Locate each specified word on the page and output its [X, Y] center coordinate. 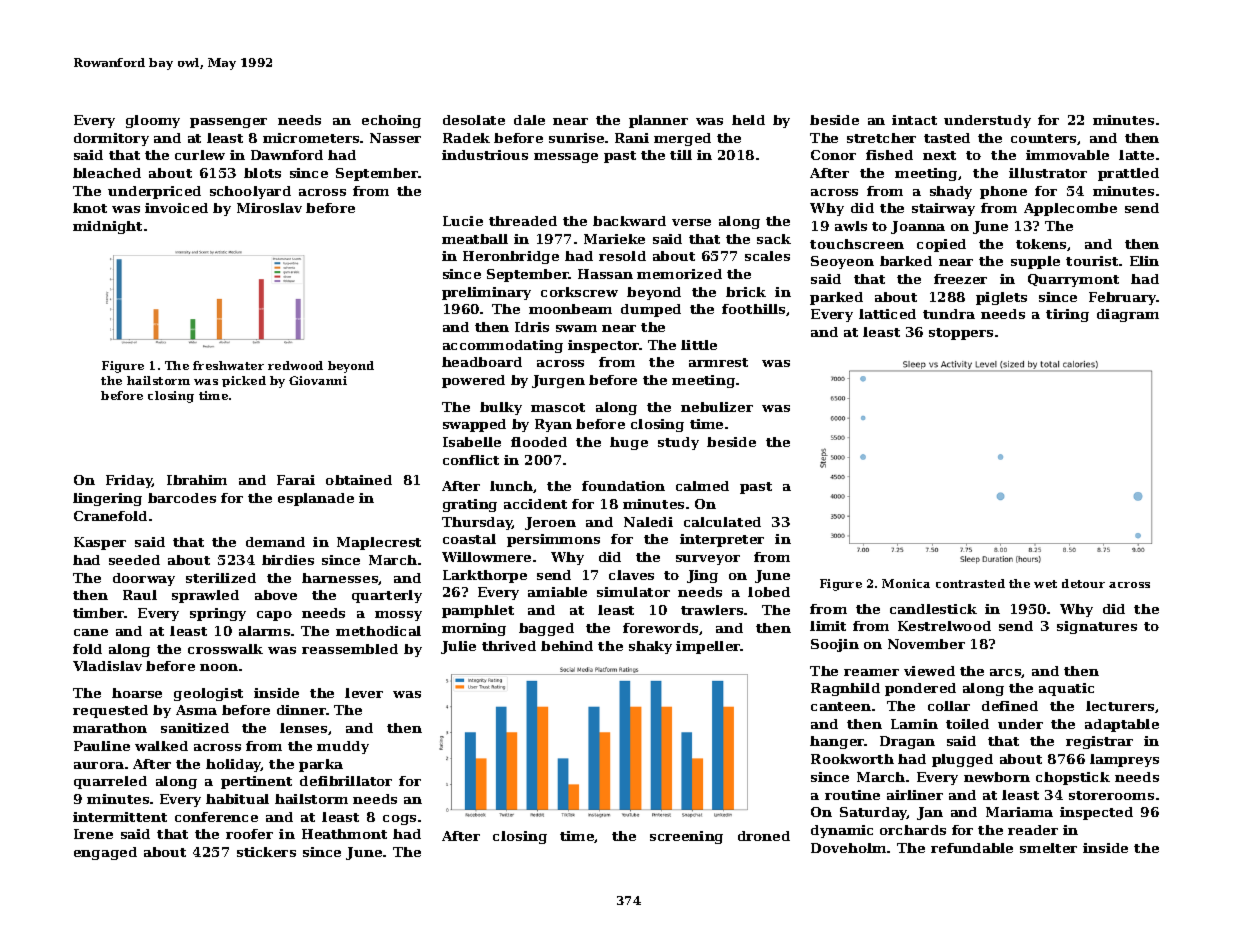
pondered [920, 689]
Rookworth [852, 759]
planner [658, 121]
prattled [1128, 174]
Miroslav [269, 208]
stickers [266, 852]
